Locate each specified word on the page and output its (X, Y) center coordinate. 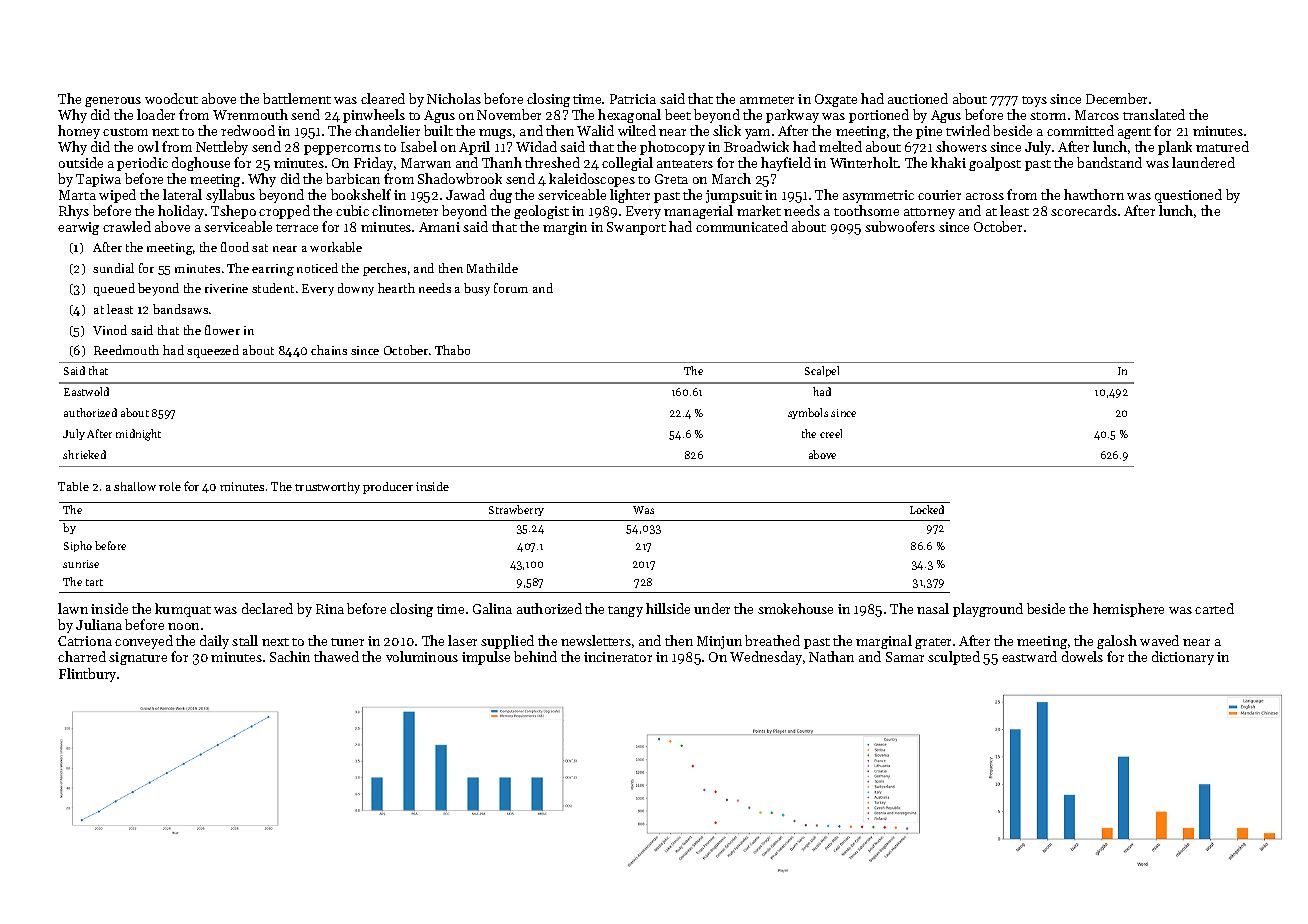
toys (1034, 101)
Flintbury (87, 675)
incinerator (618, 657)
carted (1214, 608)
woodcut (171, 98)
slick (727, 130)
